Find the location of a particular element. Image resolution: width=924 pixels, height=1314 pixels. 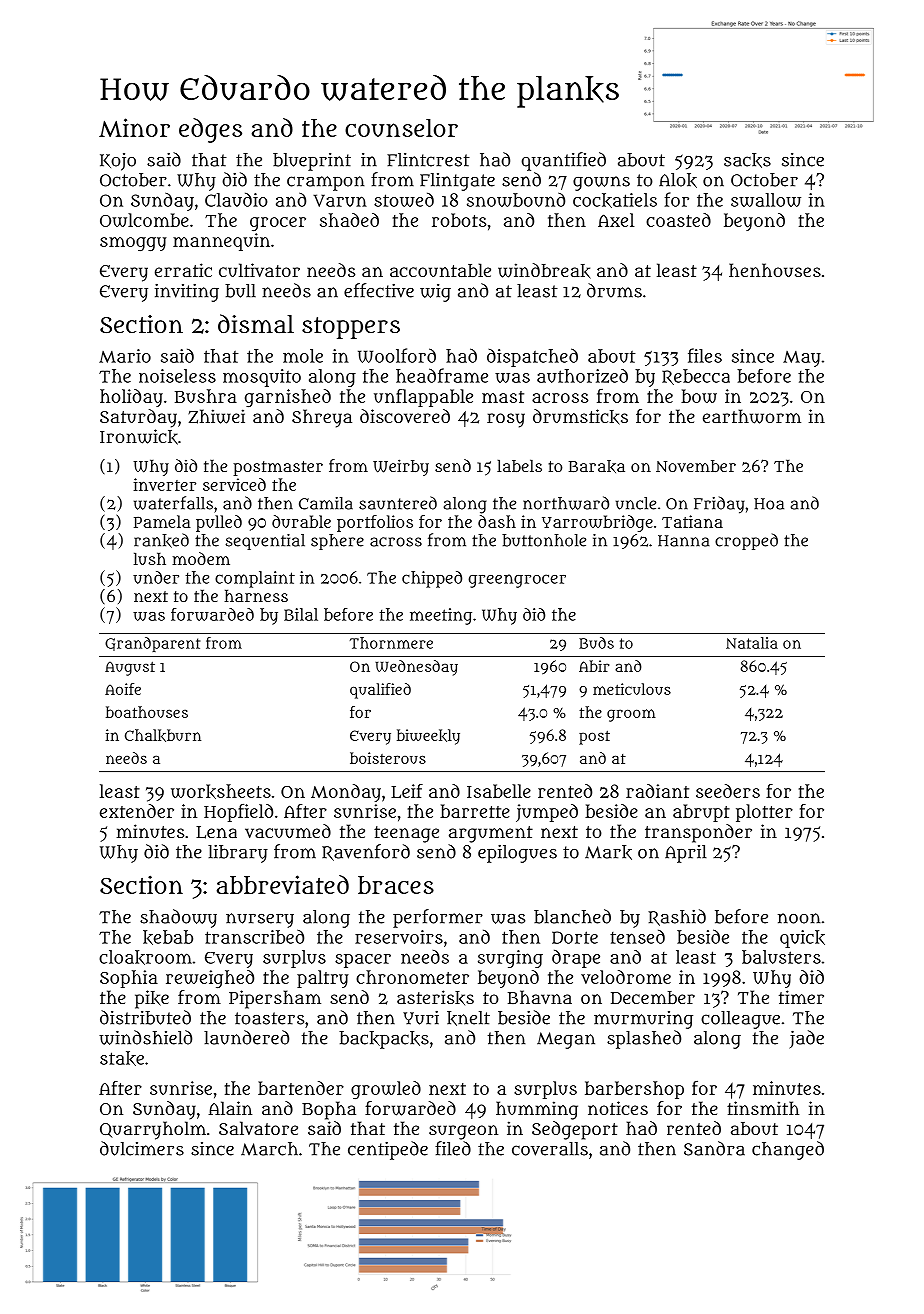

cultivator is located at coordinates (259, 270).
